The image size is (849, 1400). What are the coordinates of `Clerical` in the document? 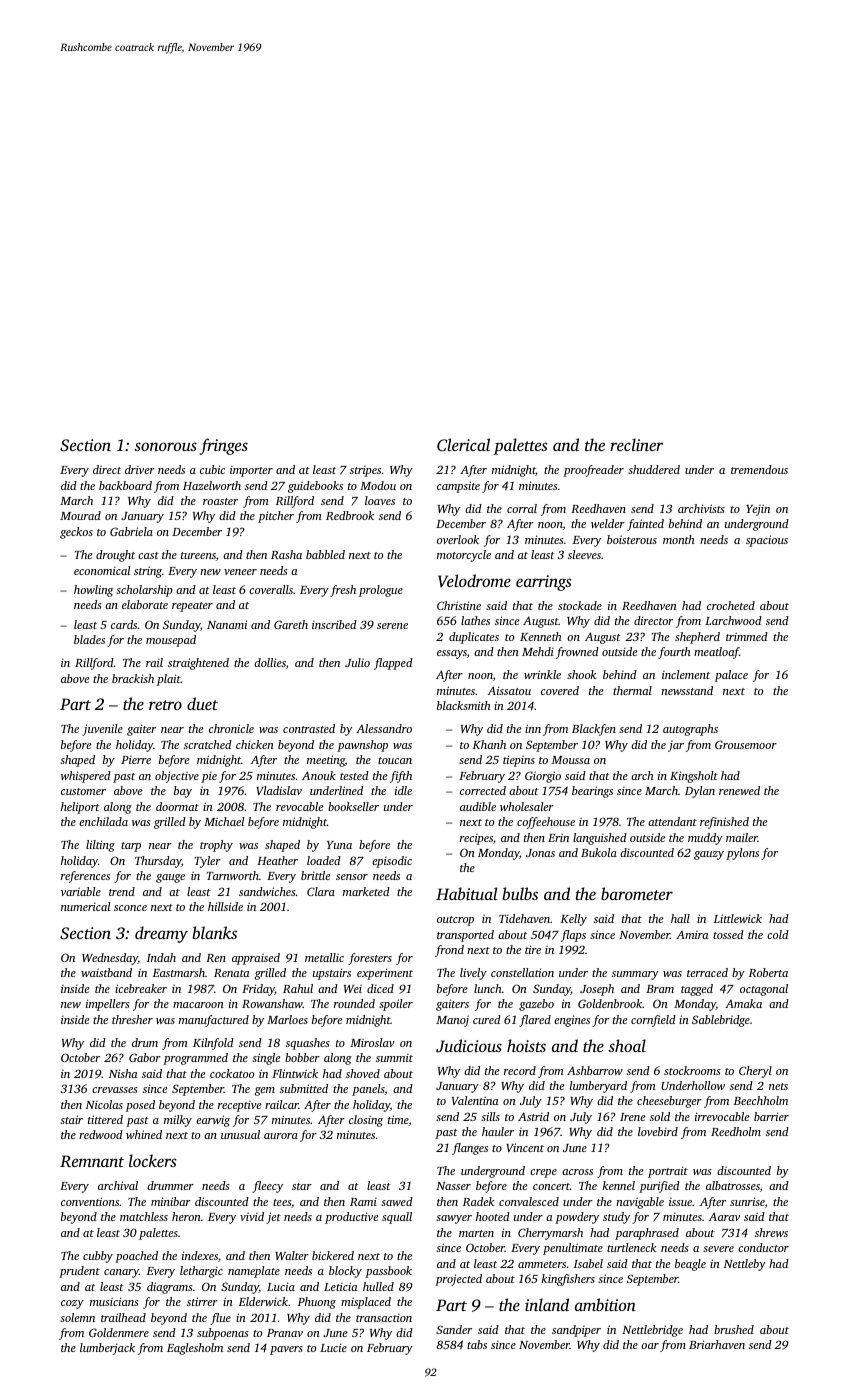 It's located at (463, 444).
